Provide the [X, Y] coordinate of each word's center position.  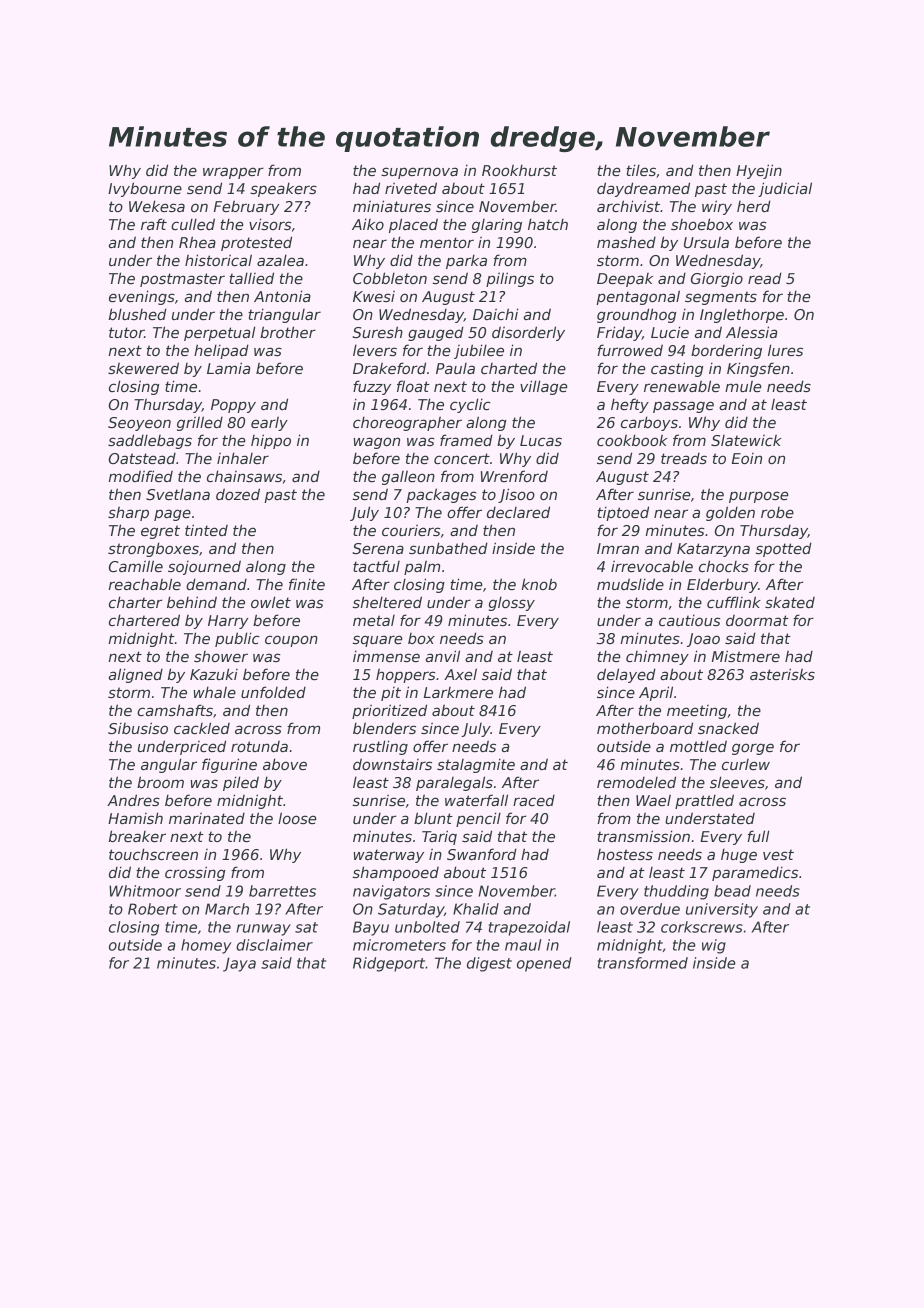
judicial [785, 189]
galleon [408, 477]
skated [790, 602]
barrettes [282, 891]
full [758, 836]
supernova [419, 173]
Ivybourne [145, 189]
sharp [128, 513]
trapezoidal [529, 928]
